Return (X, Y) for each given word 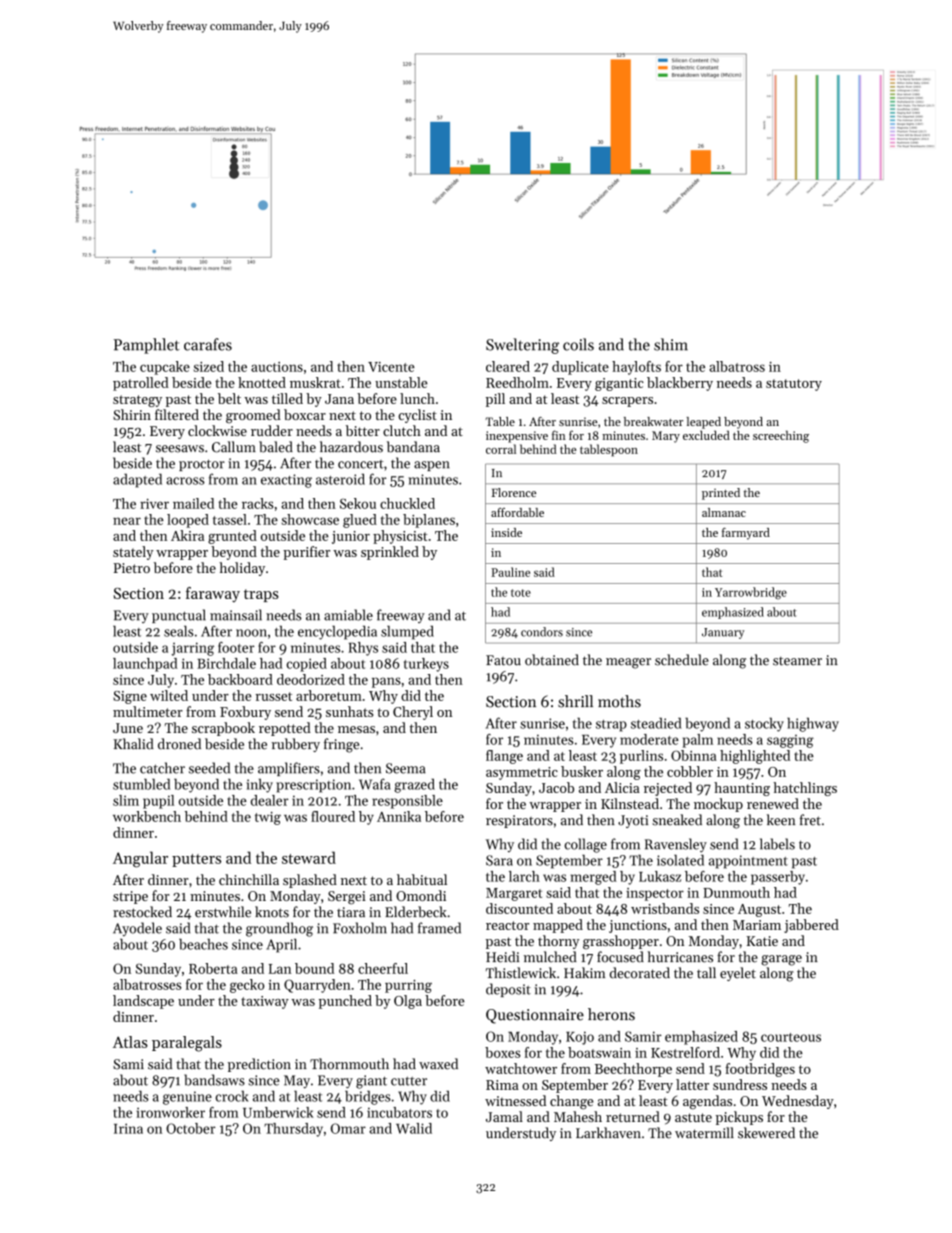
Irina (128, 1128)
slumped (407, 632)
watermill (704, 1133)
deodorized (311, 679)
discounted (519, 908)
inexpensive (517, 437)
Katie (762, 941)
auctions (277, 367)
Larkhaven (608, 1133)
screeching (781, 436)
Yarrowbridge (751, 593)
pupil (158, 802)
